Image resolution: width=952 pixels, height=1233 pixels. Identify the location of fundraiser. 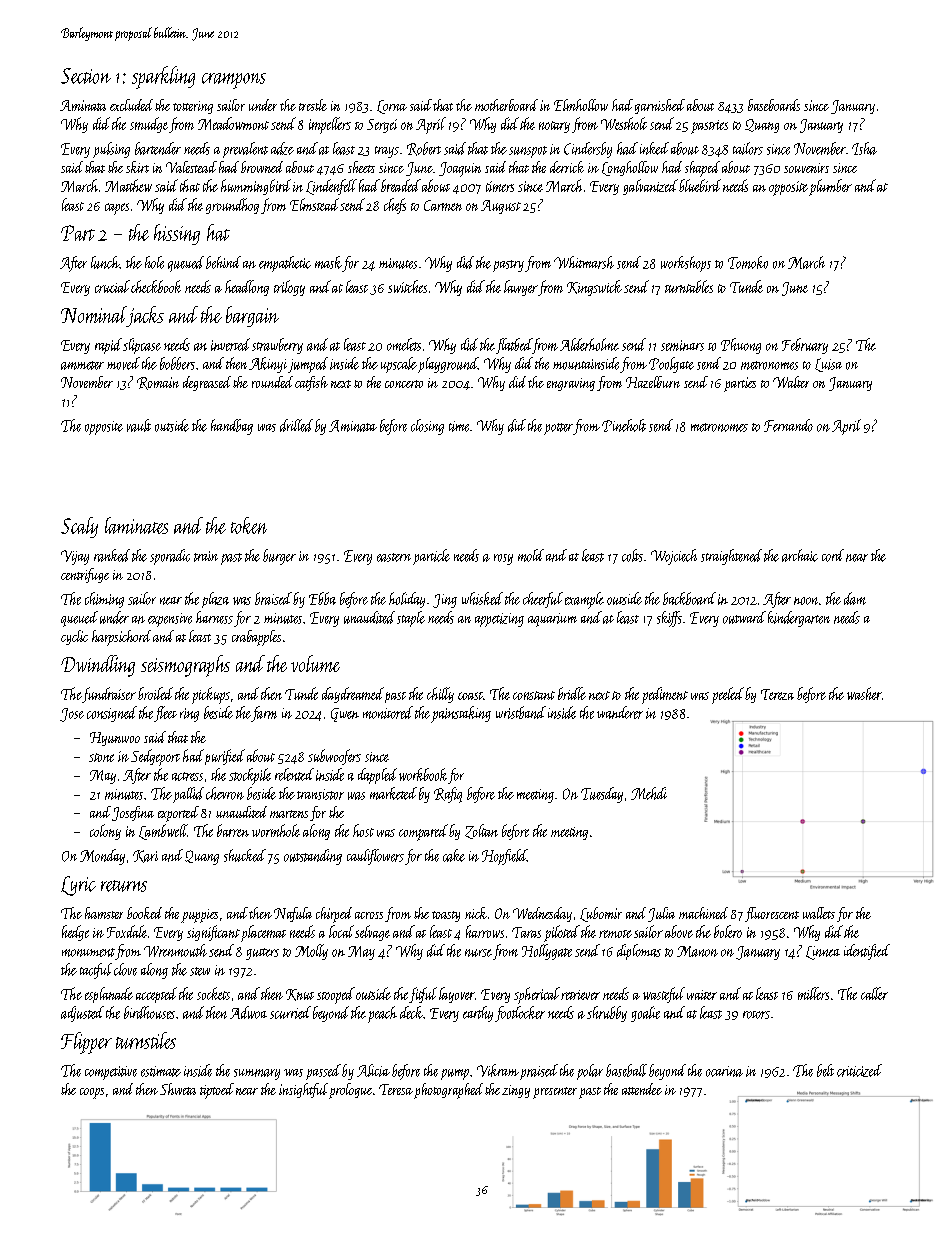
(109, 695).
